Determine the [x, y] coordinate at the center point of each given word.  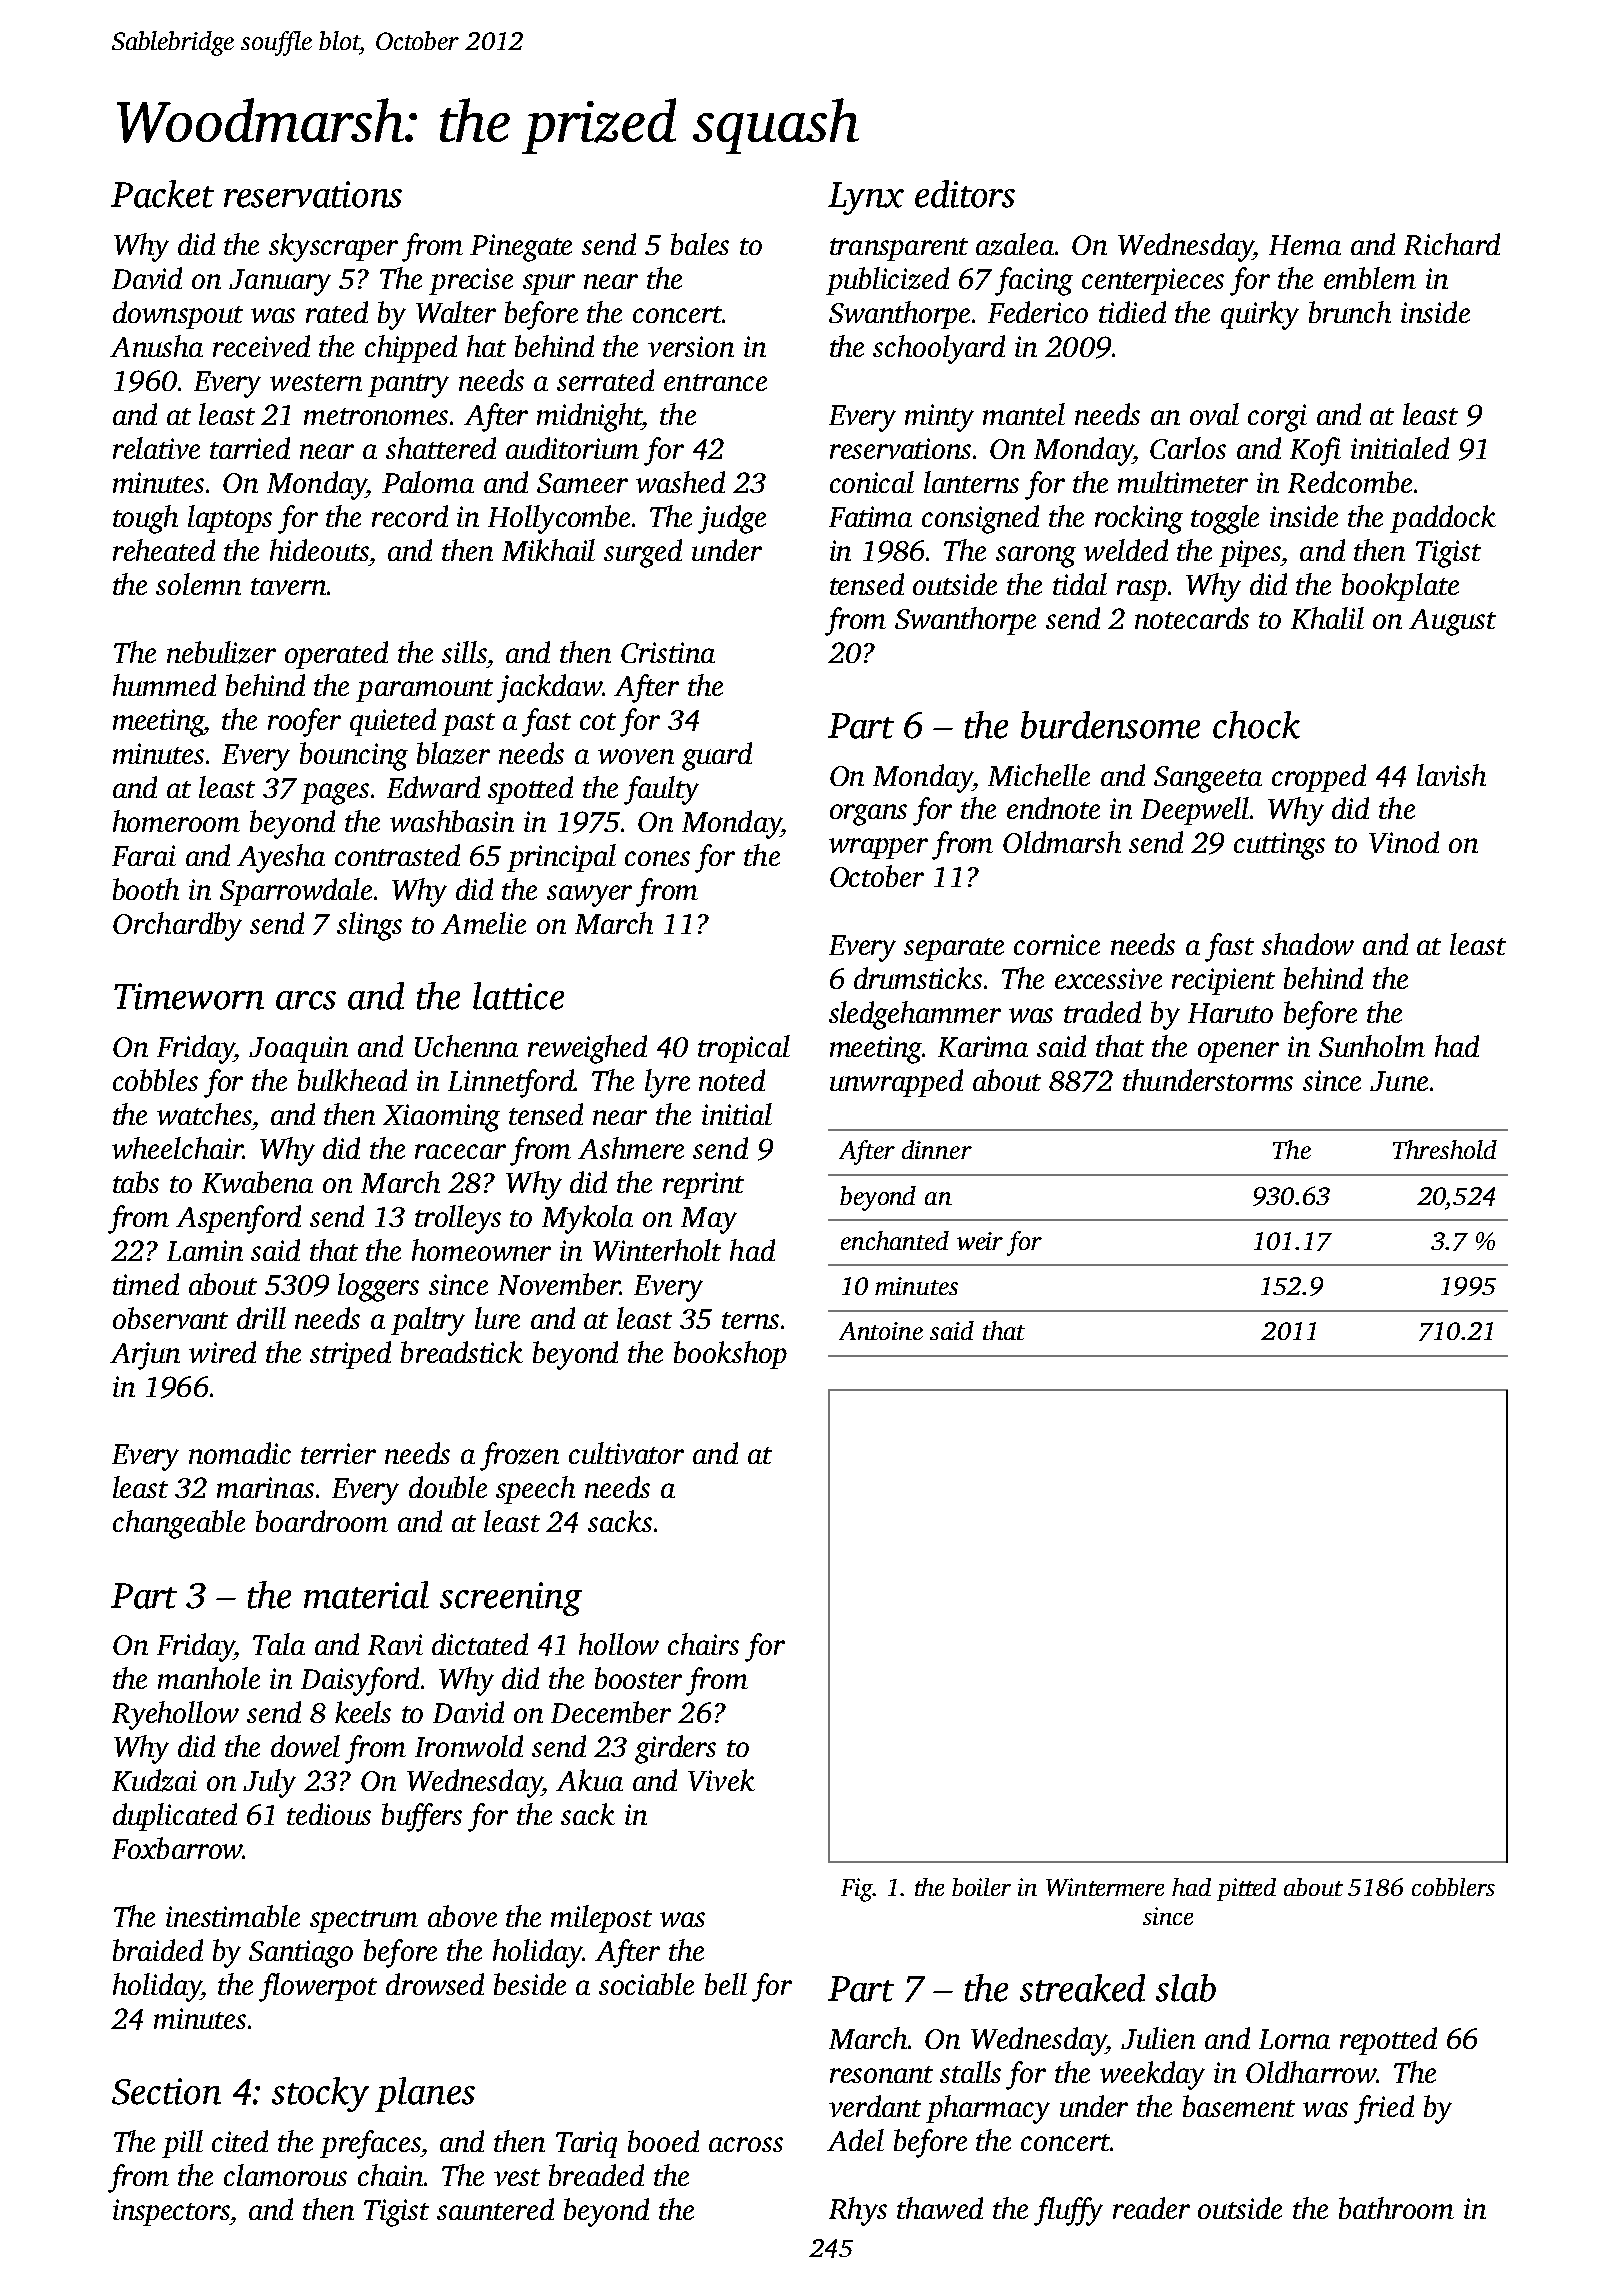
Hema [1305, 245]
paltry [428, 1321]
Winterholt [657, 1250]
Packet [162, 194]
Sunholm [1372, 1046]
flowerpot [318, 1987]
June [1399, 1081]
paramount [424, 690]
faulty [661, 790]
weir [980, 1241]
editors [965, 194]
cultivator [626, 1453]
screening [511, 1599]
